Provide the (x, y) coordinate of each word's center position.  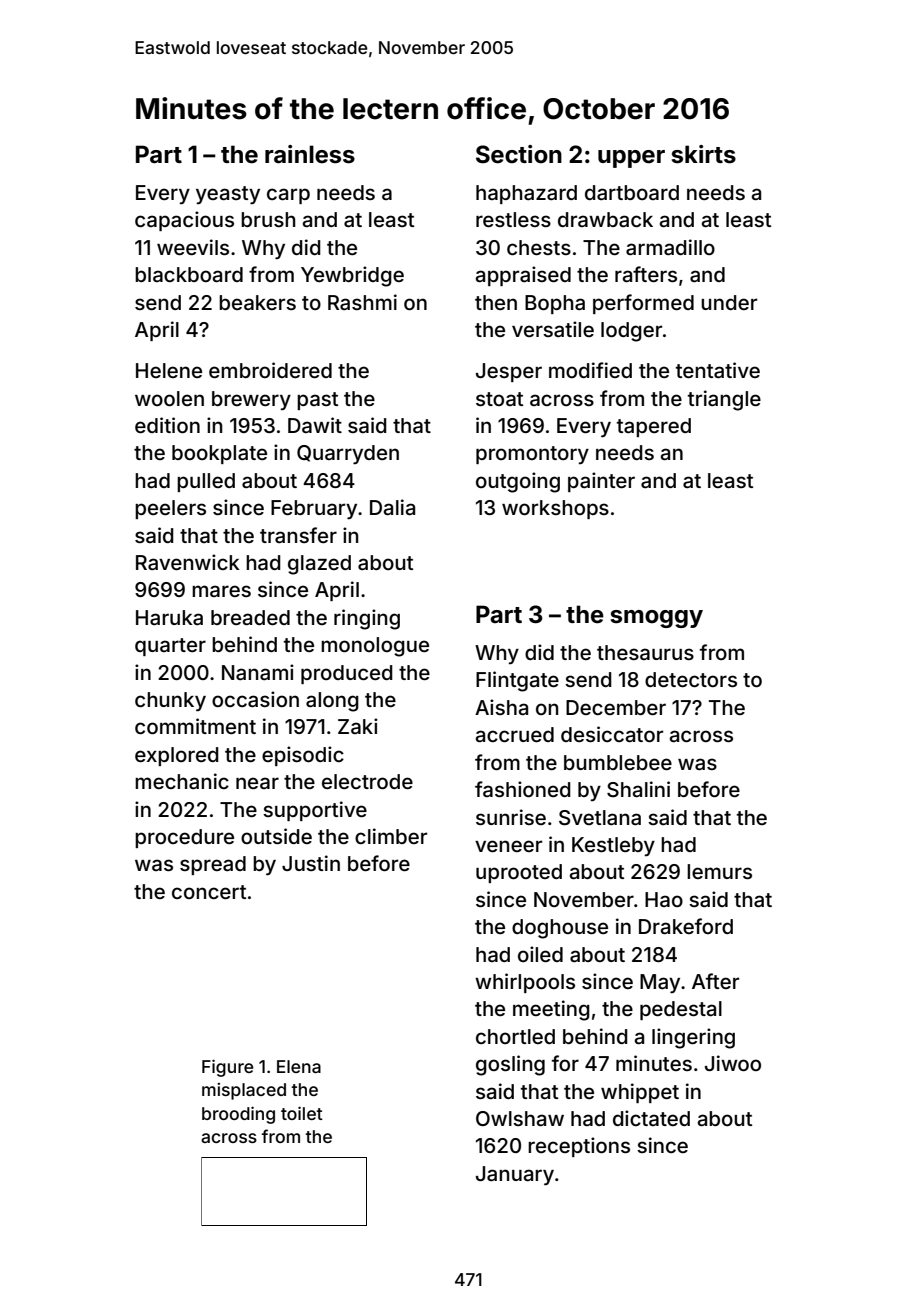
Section (519, 154)
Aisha (501, 707)
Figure (228, 1068)
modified (590, 370)
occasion (255, 699)
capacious (184, 221)
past (317, 401)
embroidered (270, 370)
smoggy (656, 619)
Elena (299, 1066)
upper (631, 159)
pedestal (681, 1010)
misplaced (244, 1091)
